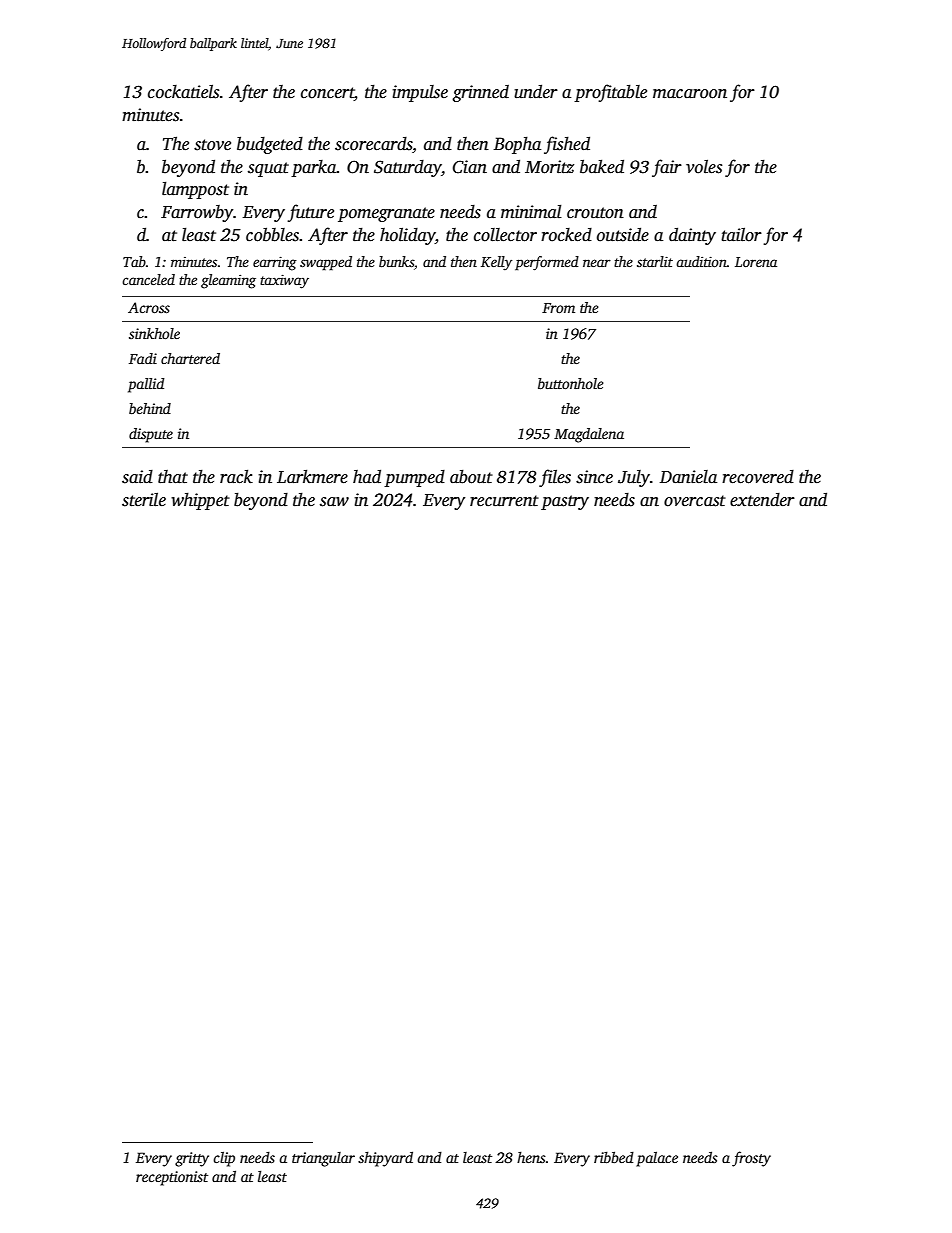 This page has width=952, height=1233. What do you see at coordinates (327, 94) in the page?
I see `concert` at bounding box center [327, 94].
